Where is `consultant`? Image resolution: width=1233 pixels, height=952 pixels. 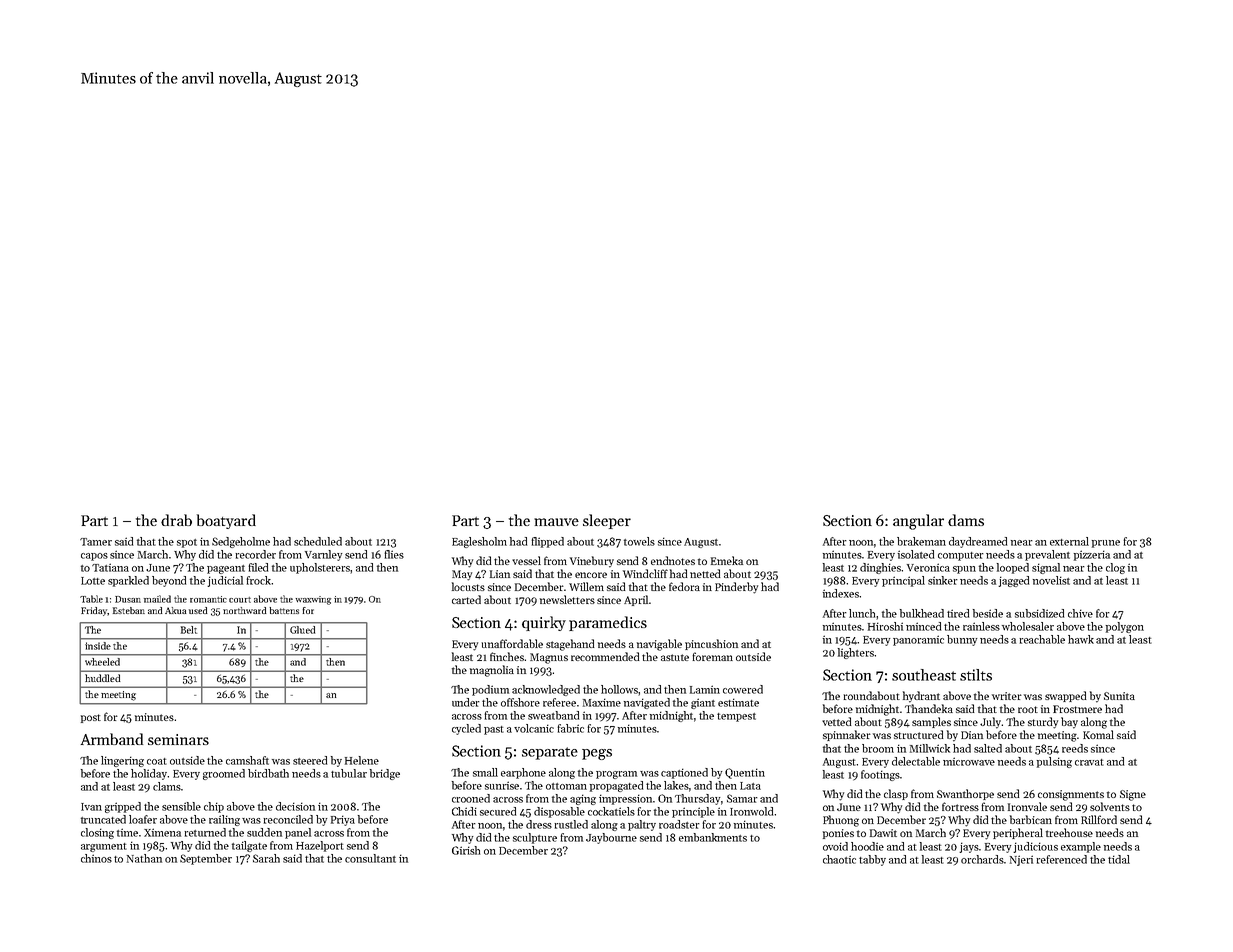 consultant is located at coordinates (370, 858).
